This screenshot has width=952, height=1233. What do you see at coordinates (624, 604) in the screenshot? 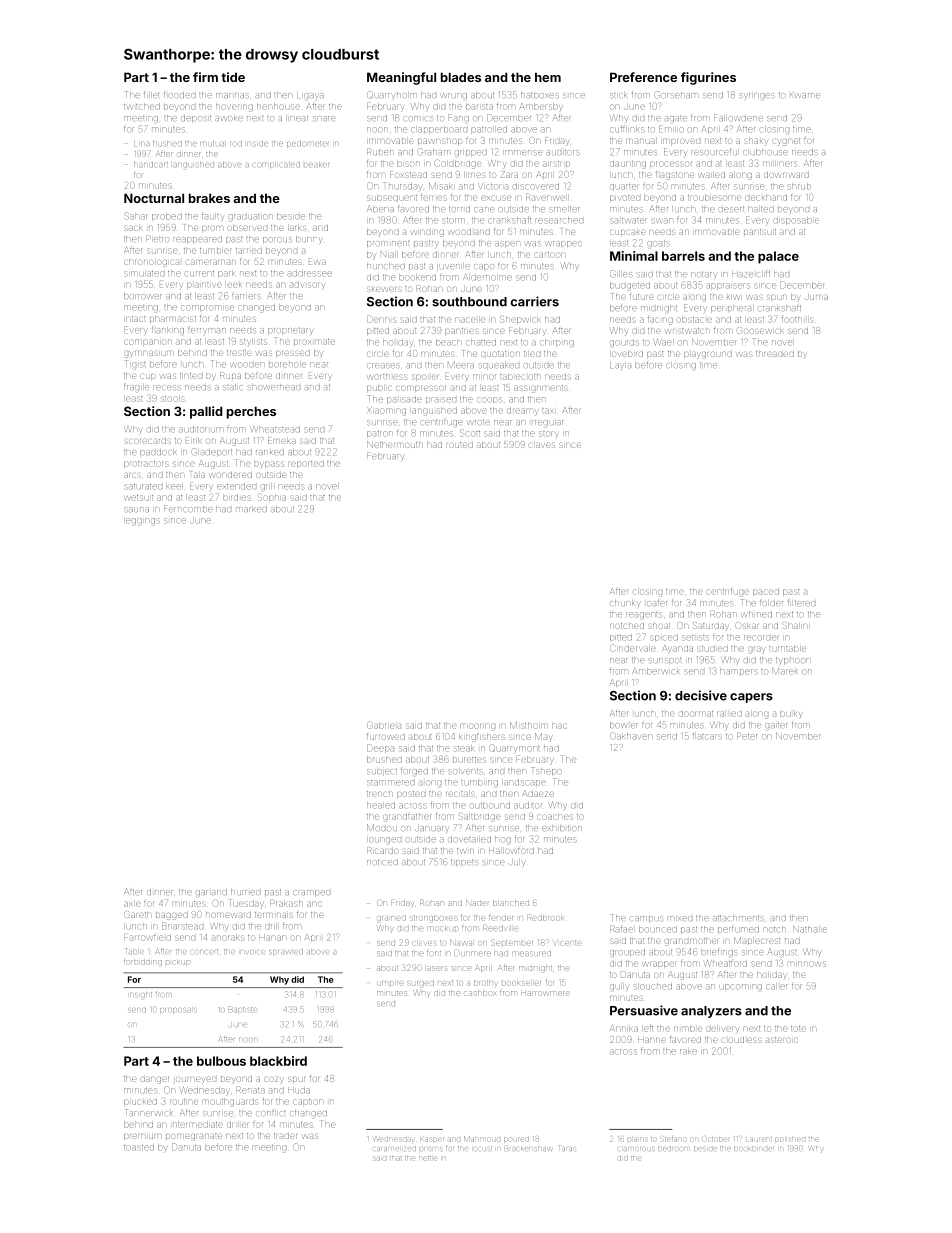
I see `chunky` at bounding box center [624, 604].
